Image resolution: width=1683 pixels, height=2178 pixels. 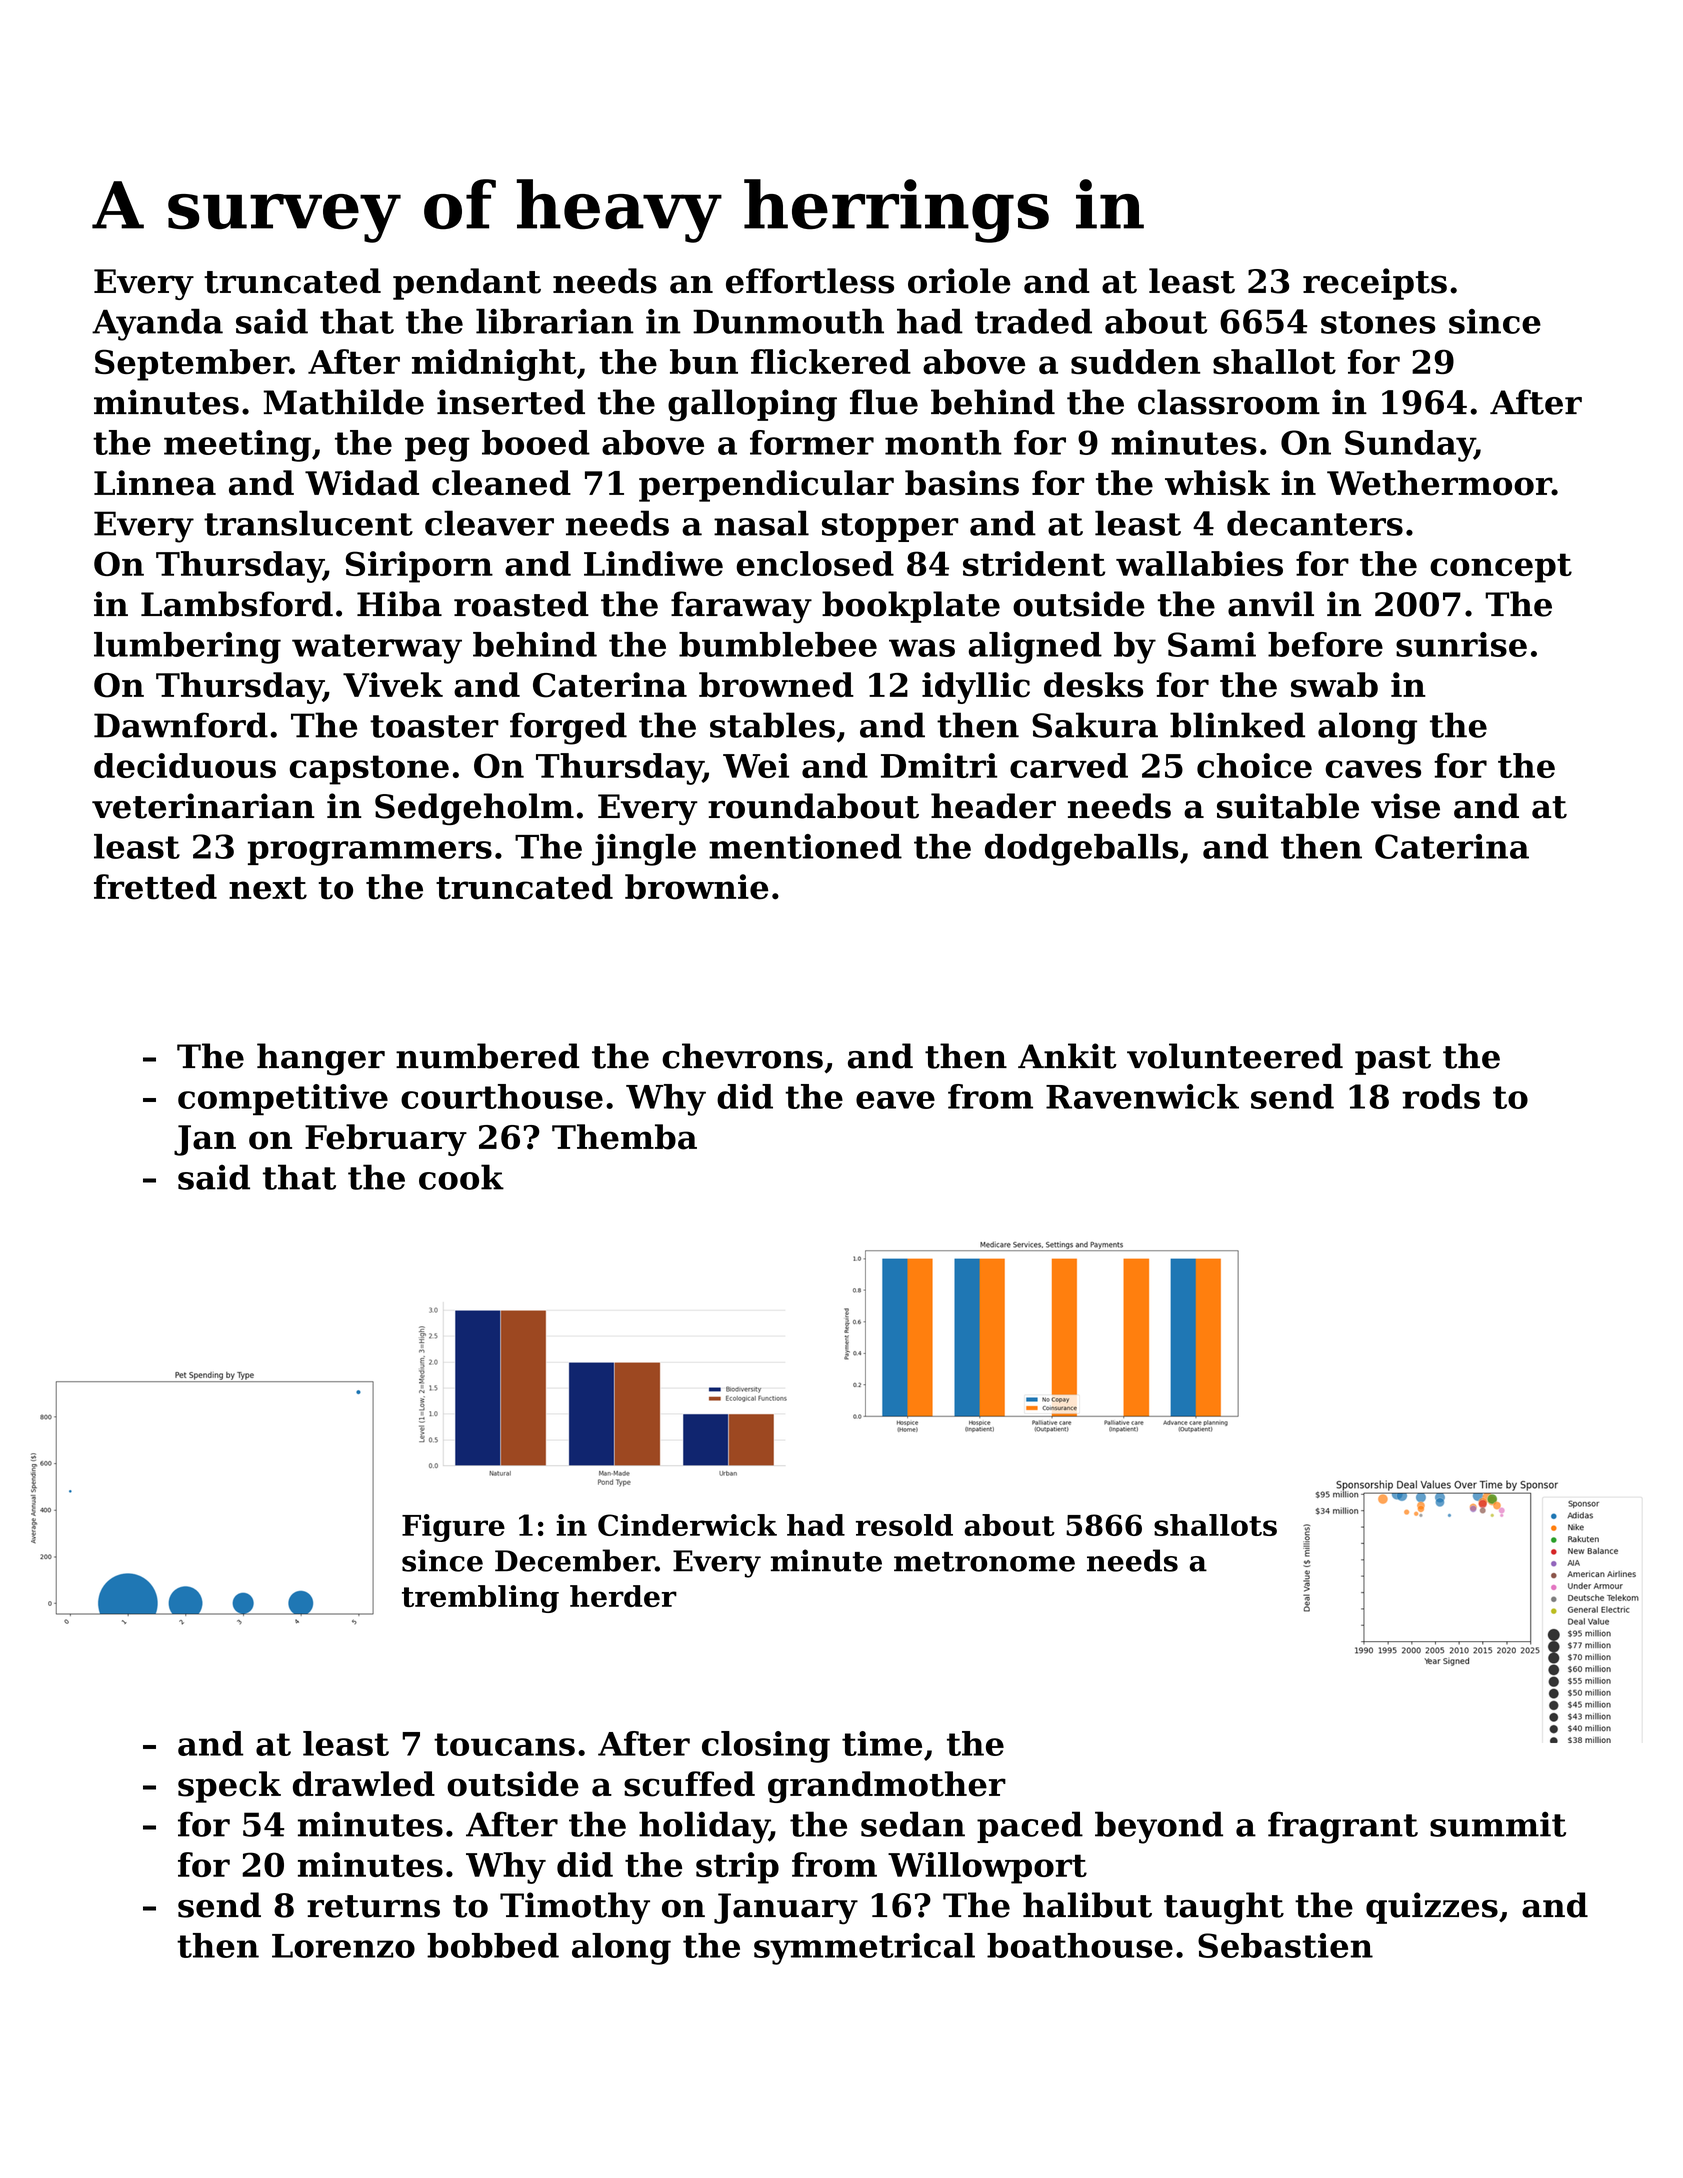 I want to click on concept, so click(x=1501, y=568).
